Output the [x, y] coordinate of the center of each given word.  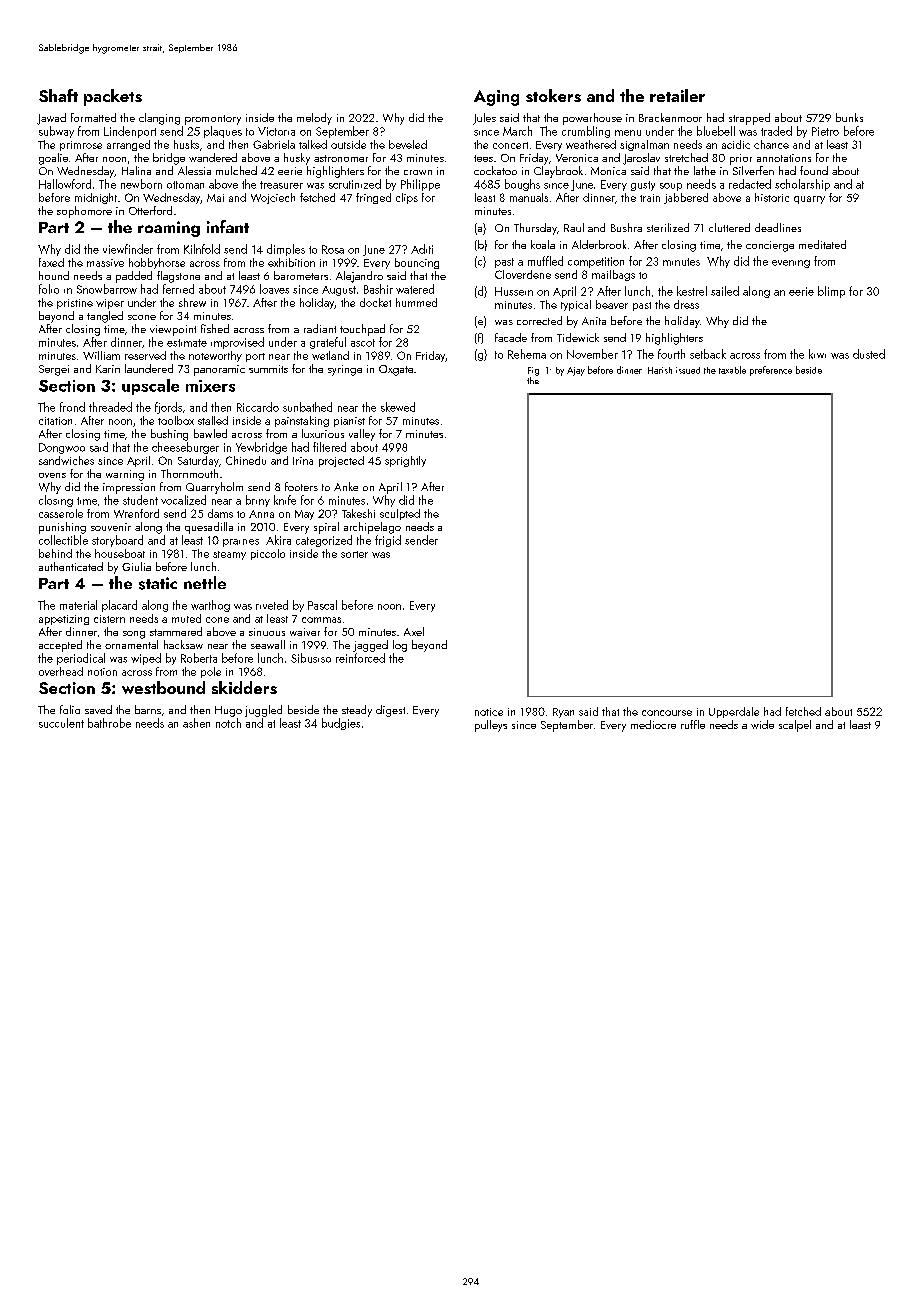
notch [228, 723]
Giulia [136, 566]
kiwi [817, 354]
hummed [416, 302]
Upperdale [734, 712]
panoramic [219, 370]
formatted [93, 117]
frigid [388, 541]
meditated [822, 244]
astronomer [341, 158]
